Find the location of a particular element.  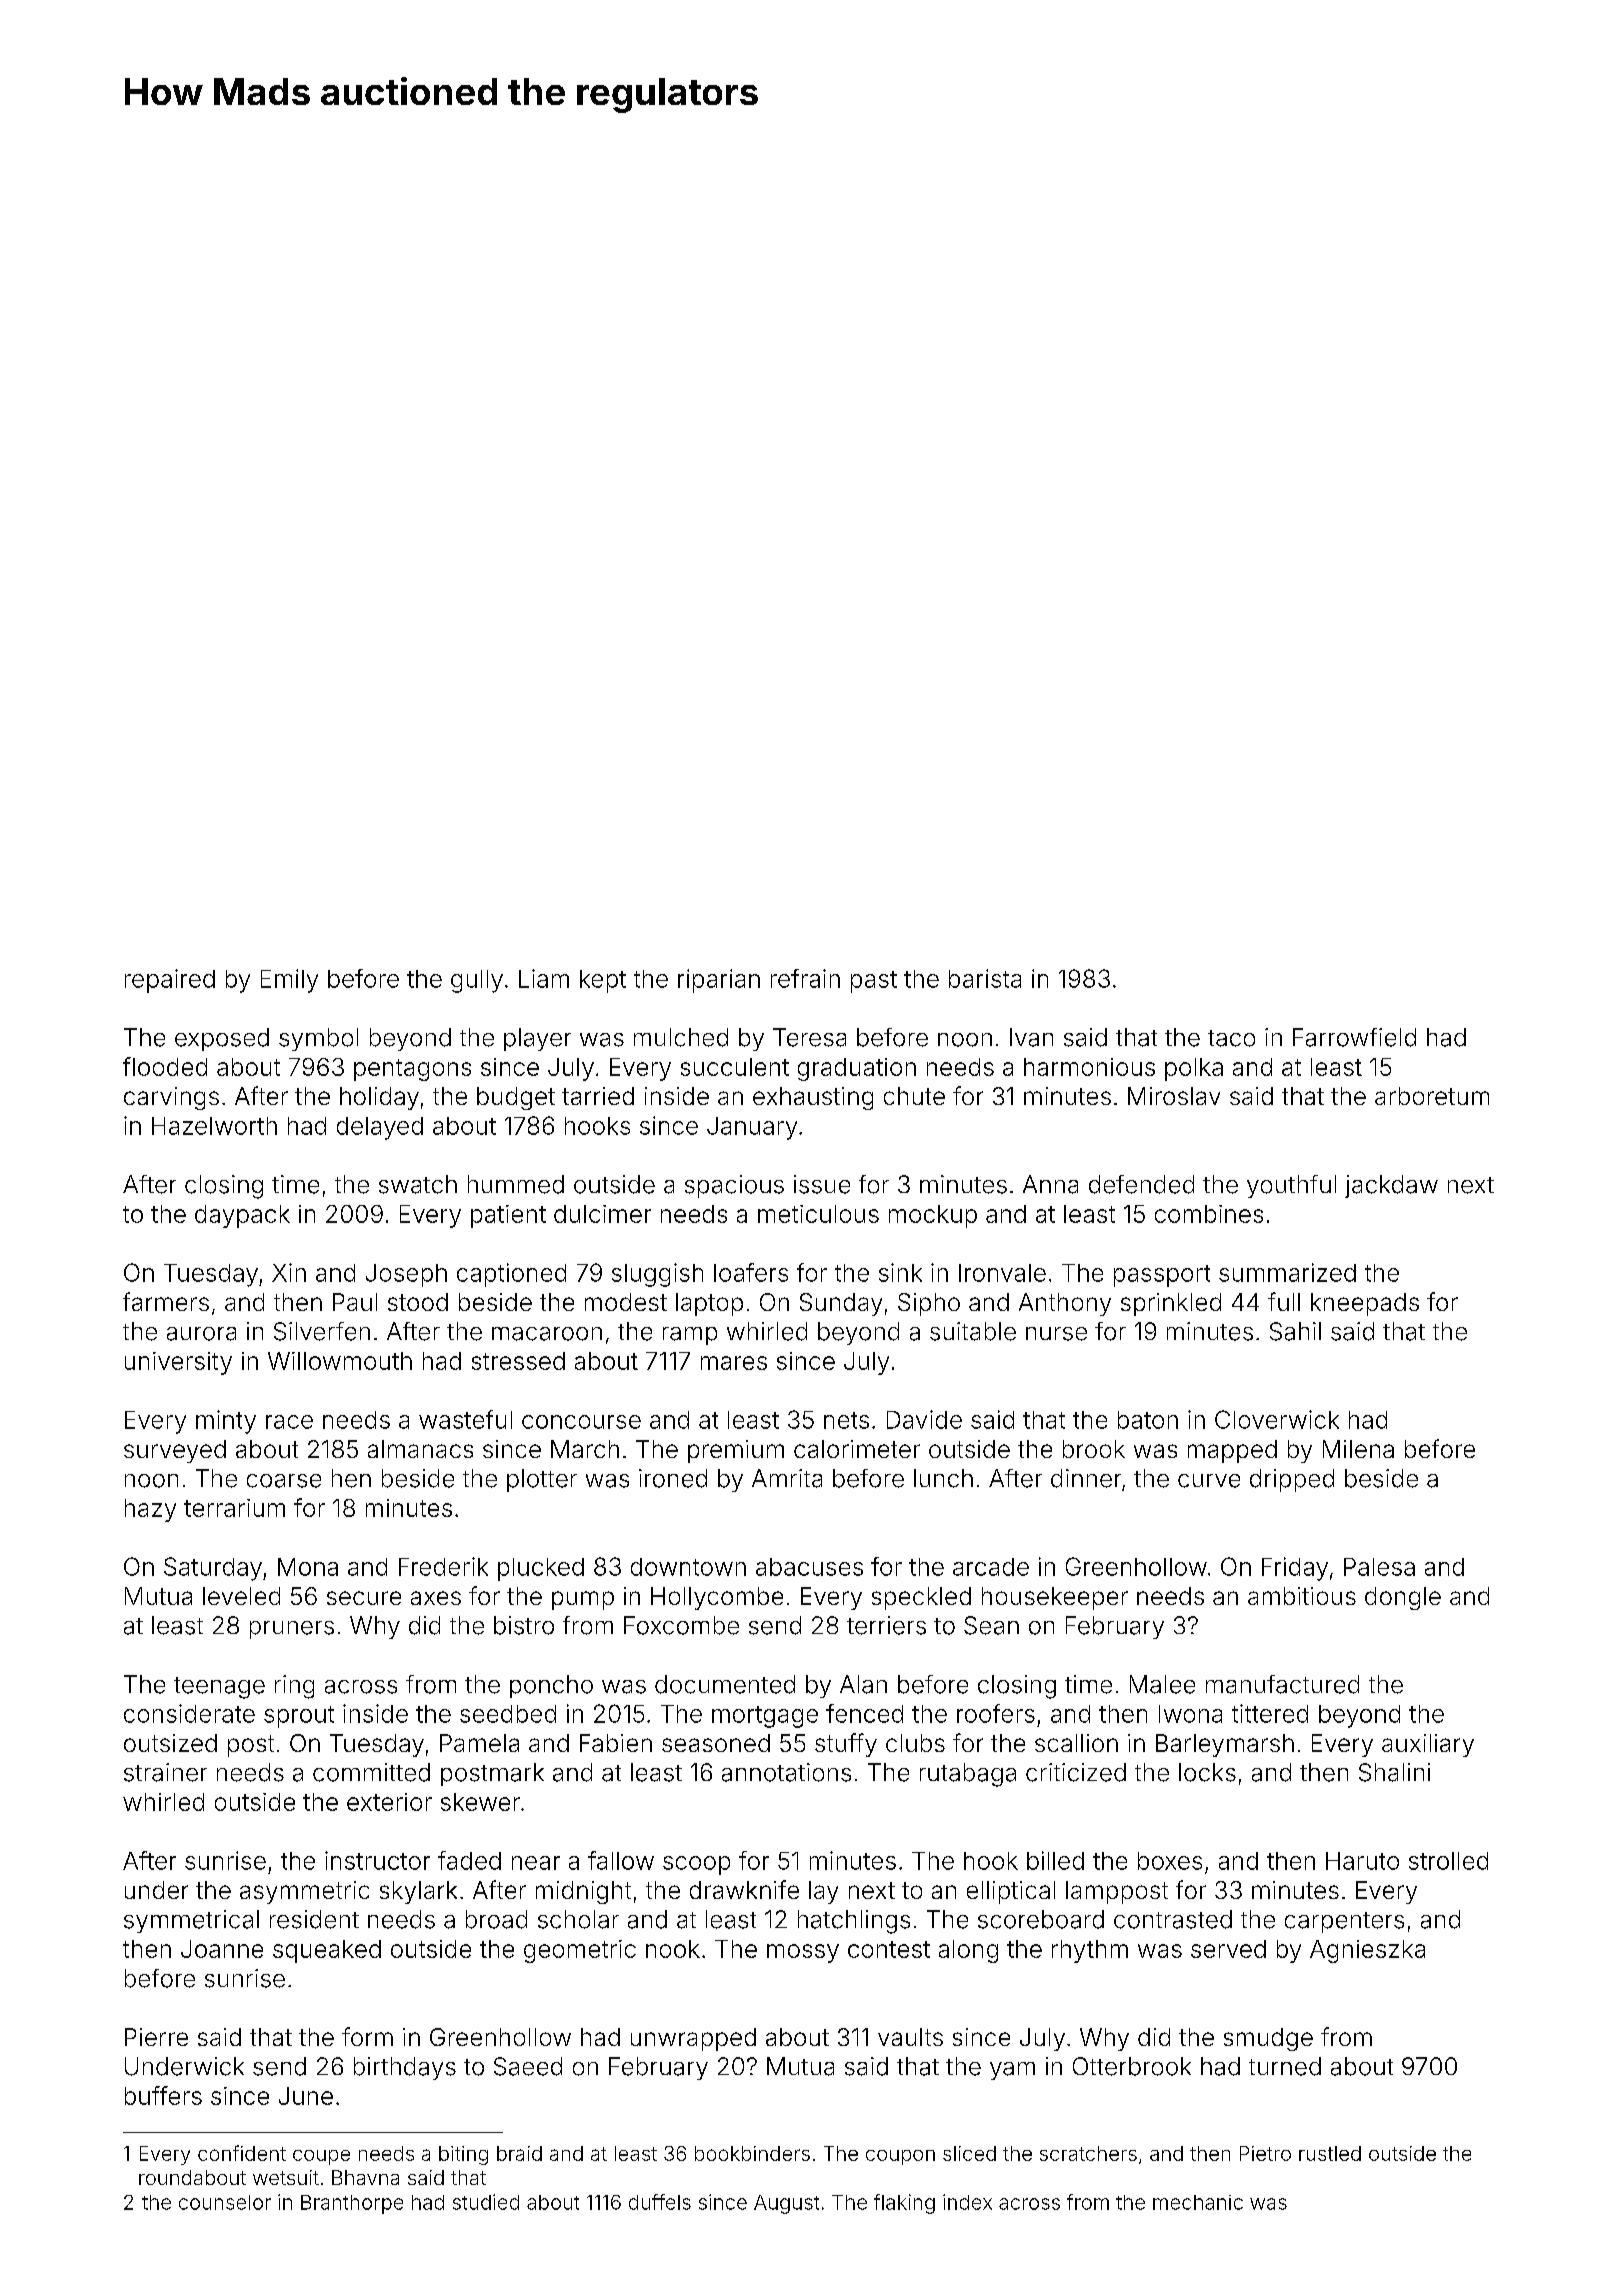

manufactured is located at coordinates (1282, 1684).
